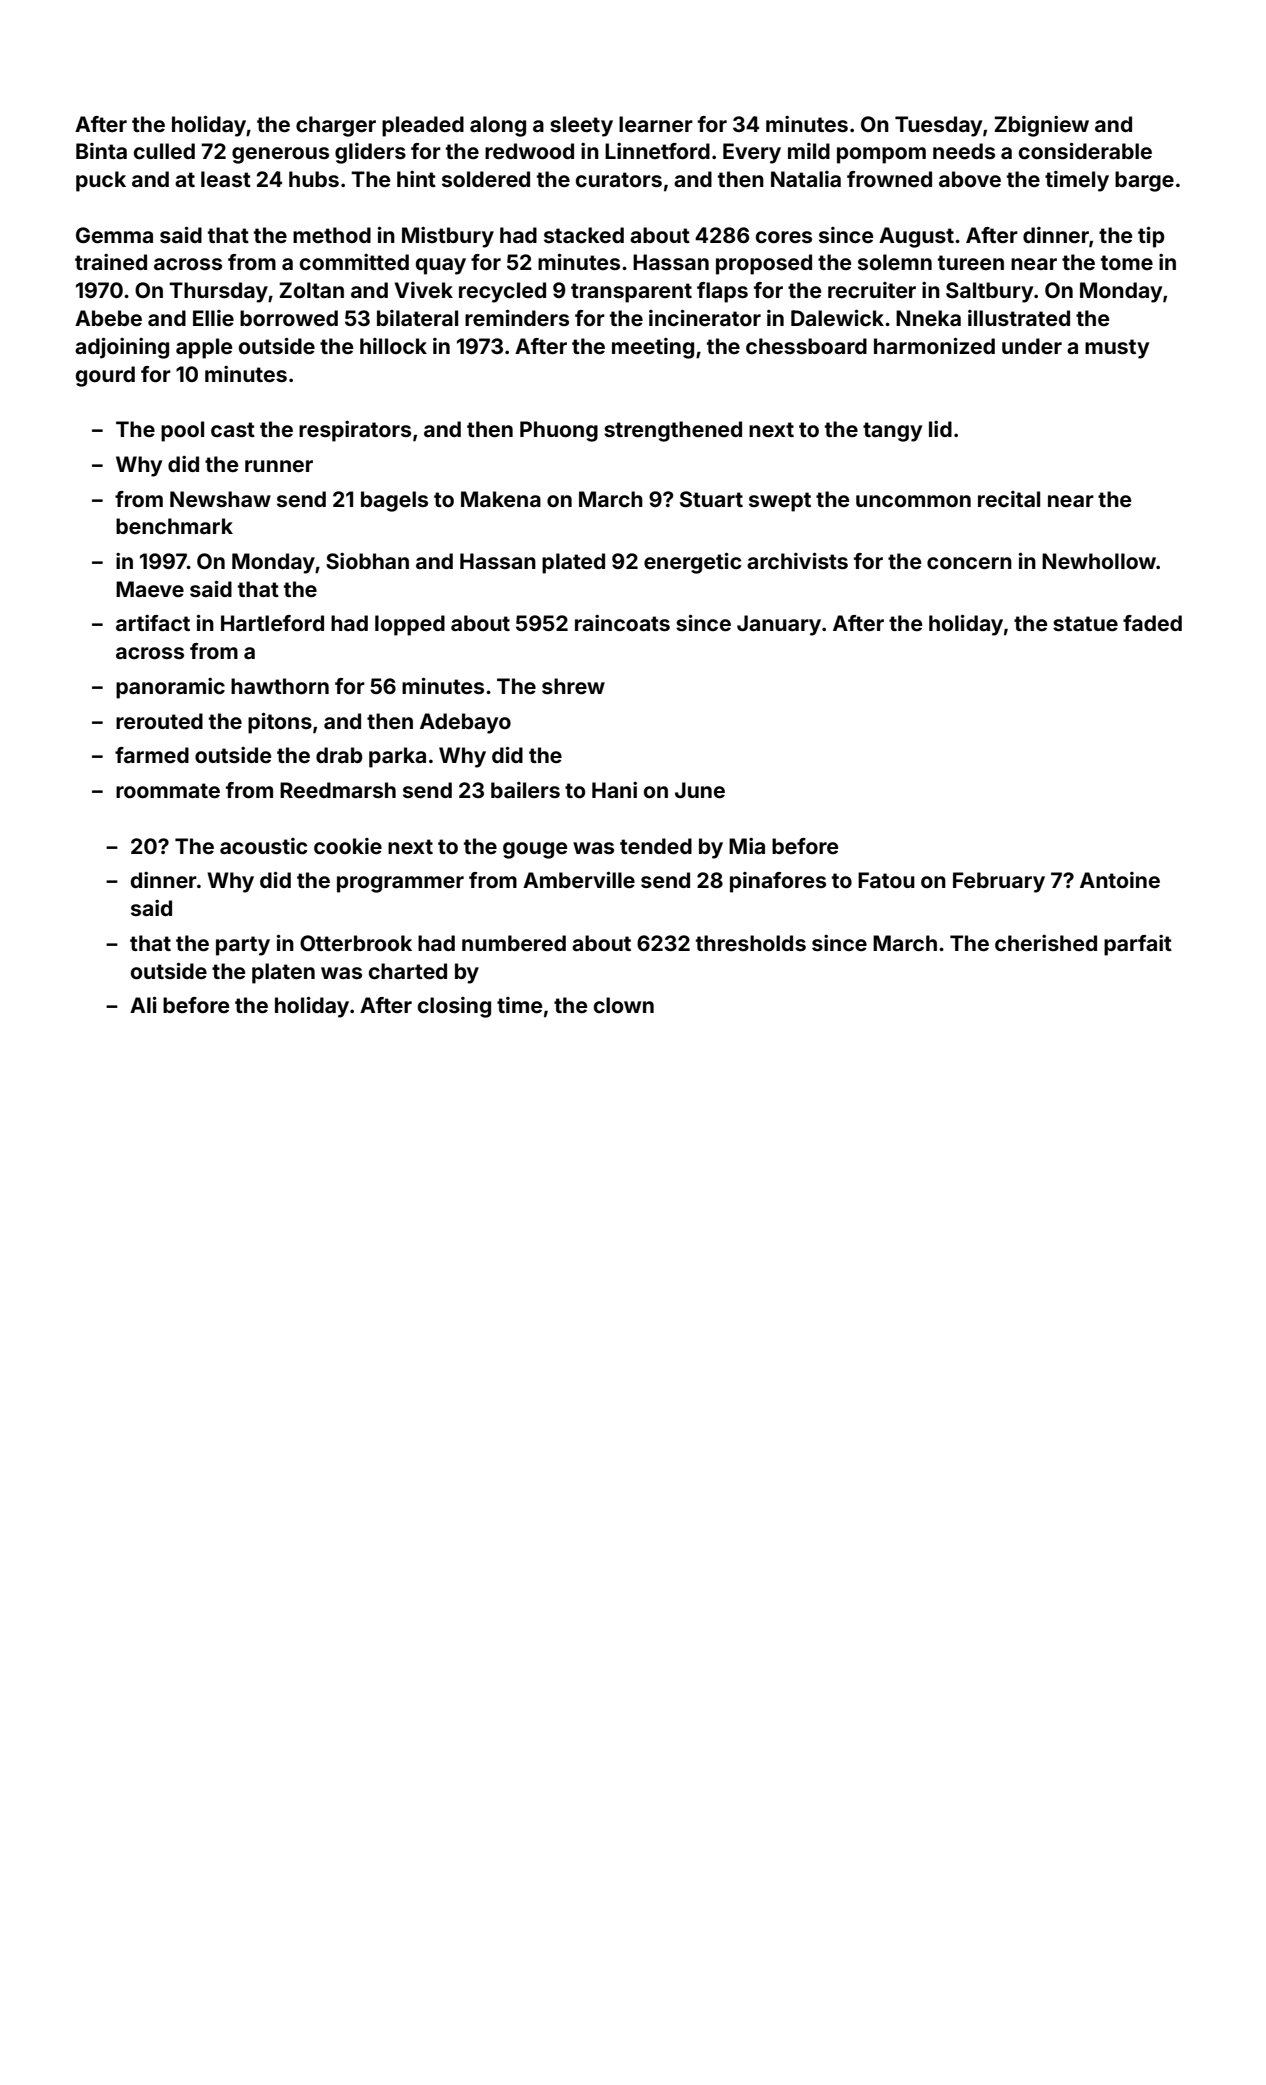 This screenshot has width=1266, height=2085. Describe the element at coordinates (1152, 623) in the screenshot. I see `faded` at that location.
